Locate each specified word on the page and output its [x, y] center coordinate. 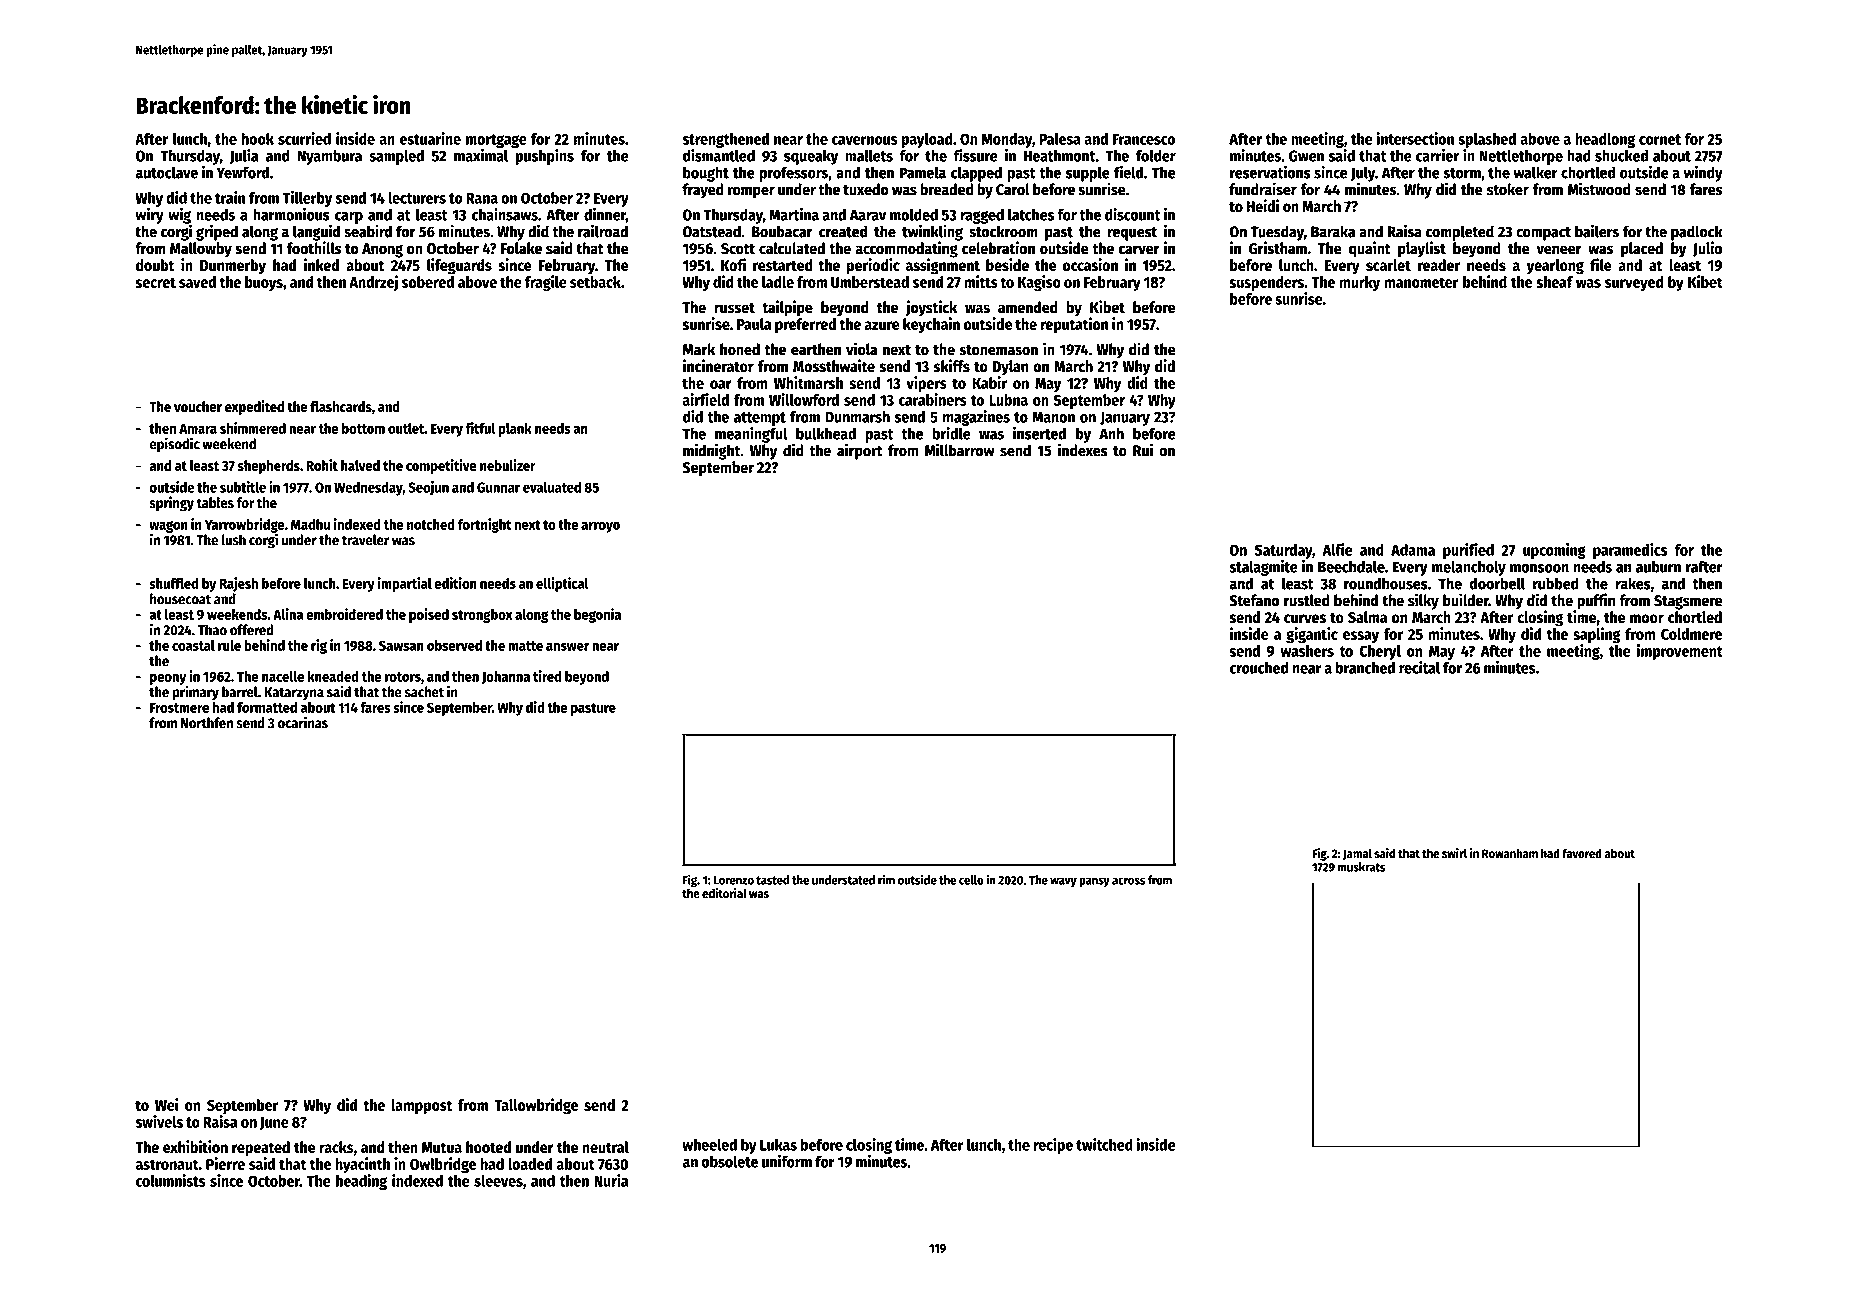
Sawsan [401, 645]
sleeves [498, 1181]
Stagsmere [1688, 602]
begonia [597, 615]
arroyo [600, 527]
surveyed [1634, 283]
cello [971, 880]
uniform [787, 1161]
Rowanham [1510, 853]
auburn [1658, 567]
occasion [1090, 264]
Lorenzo [733, 880]
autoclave [167, 172]
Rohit [322, 465]
